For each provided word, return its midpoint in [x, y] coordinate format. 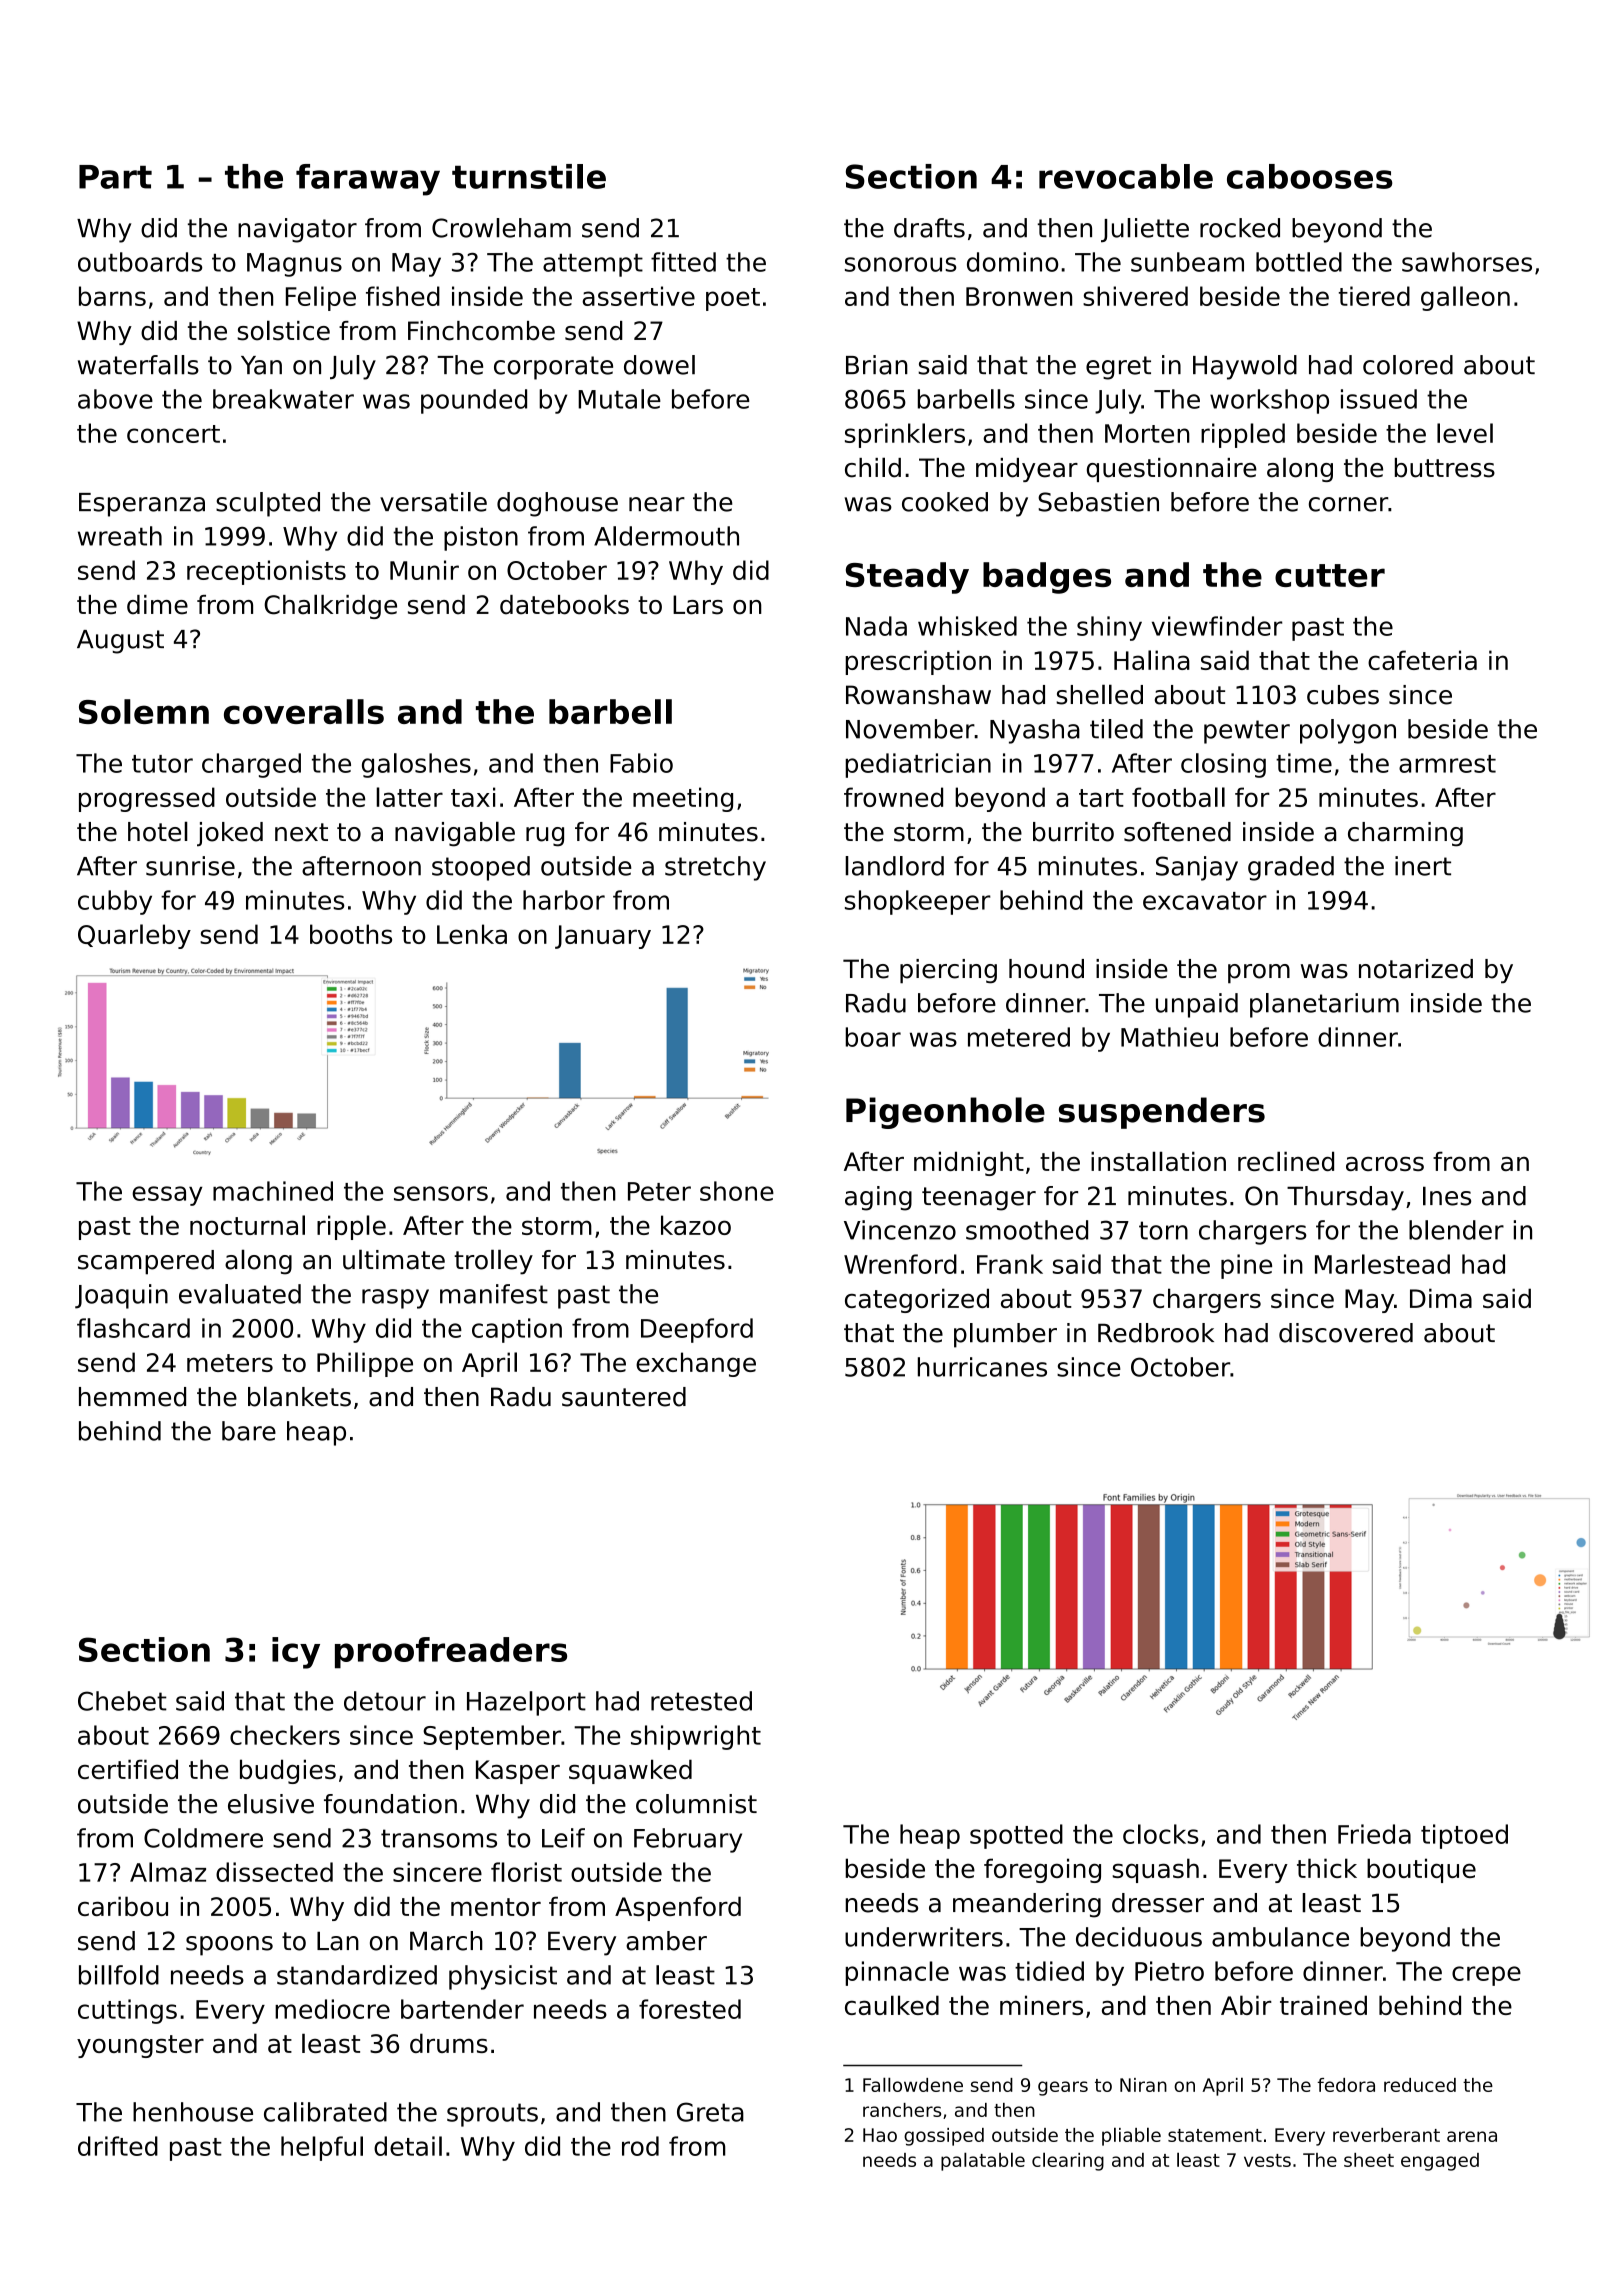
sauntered [624, 1397]
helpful [322, 2148]
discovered [1346, 1333]
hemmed [132, 1397]
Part [115, 177]
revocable [1126, 176]
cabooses [1310, 176]
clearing [1068, 2161]
